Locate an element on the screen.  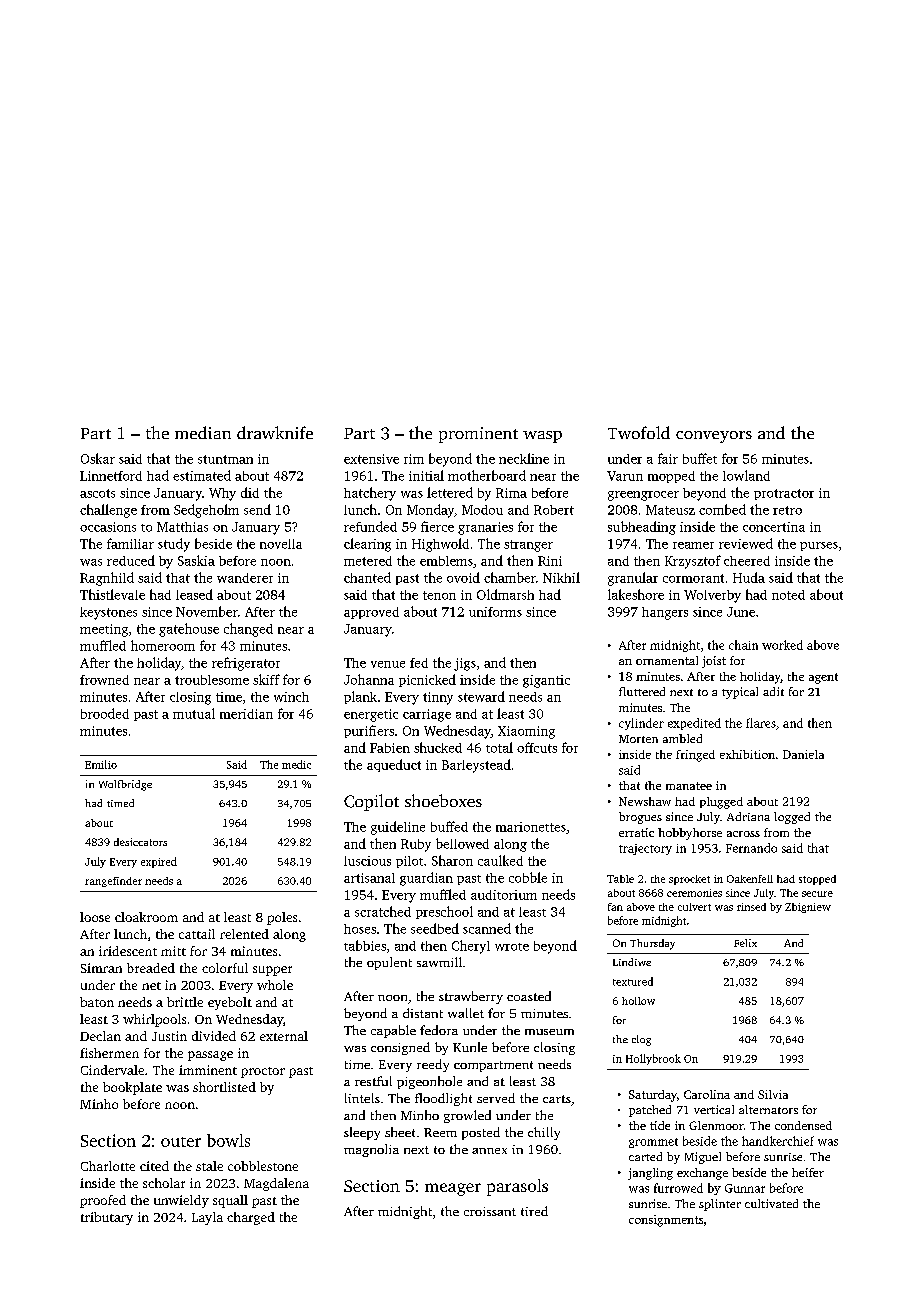
expired is located at coordinates (159, 862).
